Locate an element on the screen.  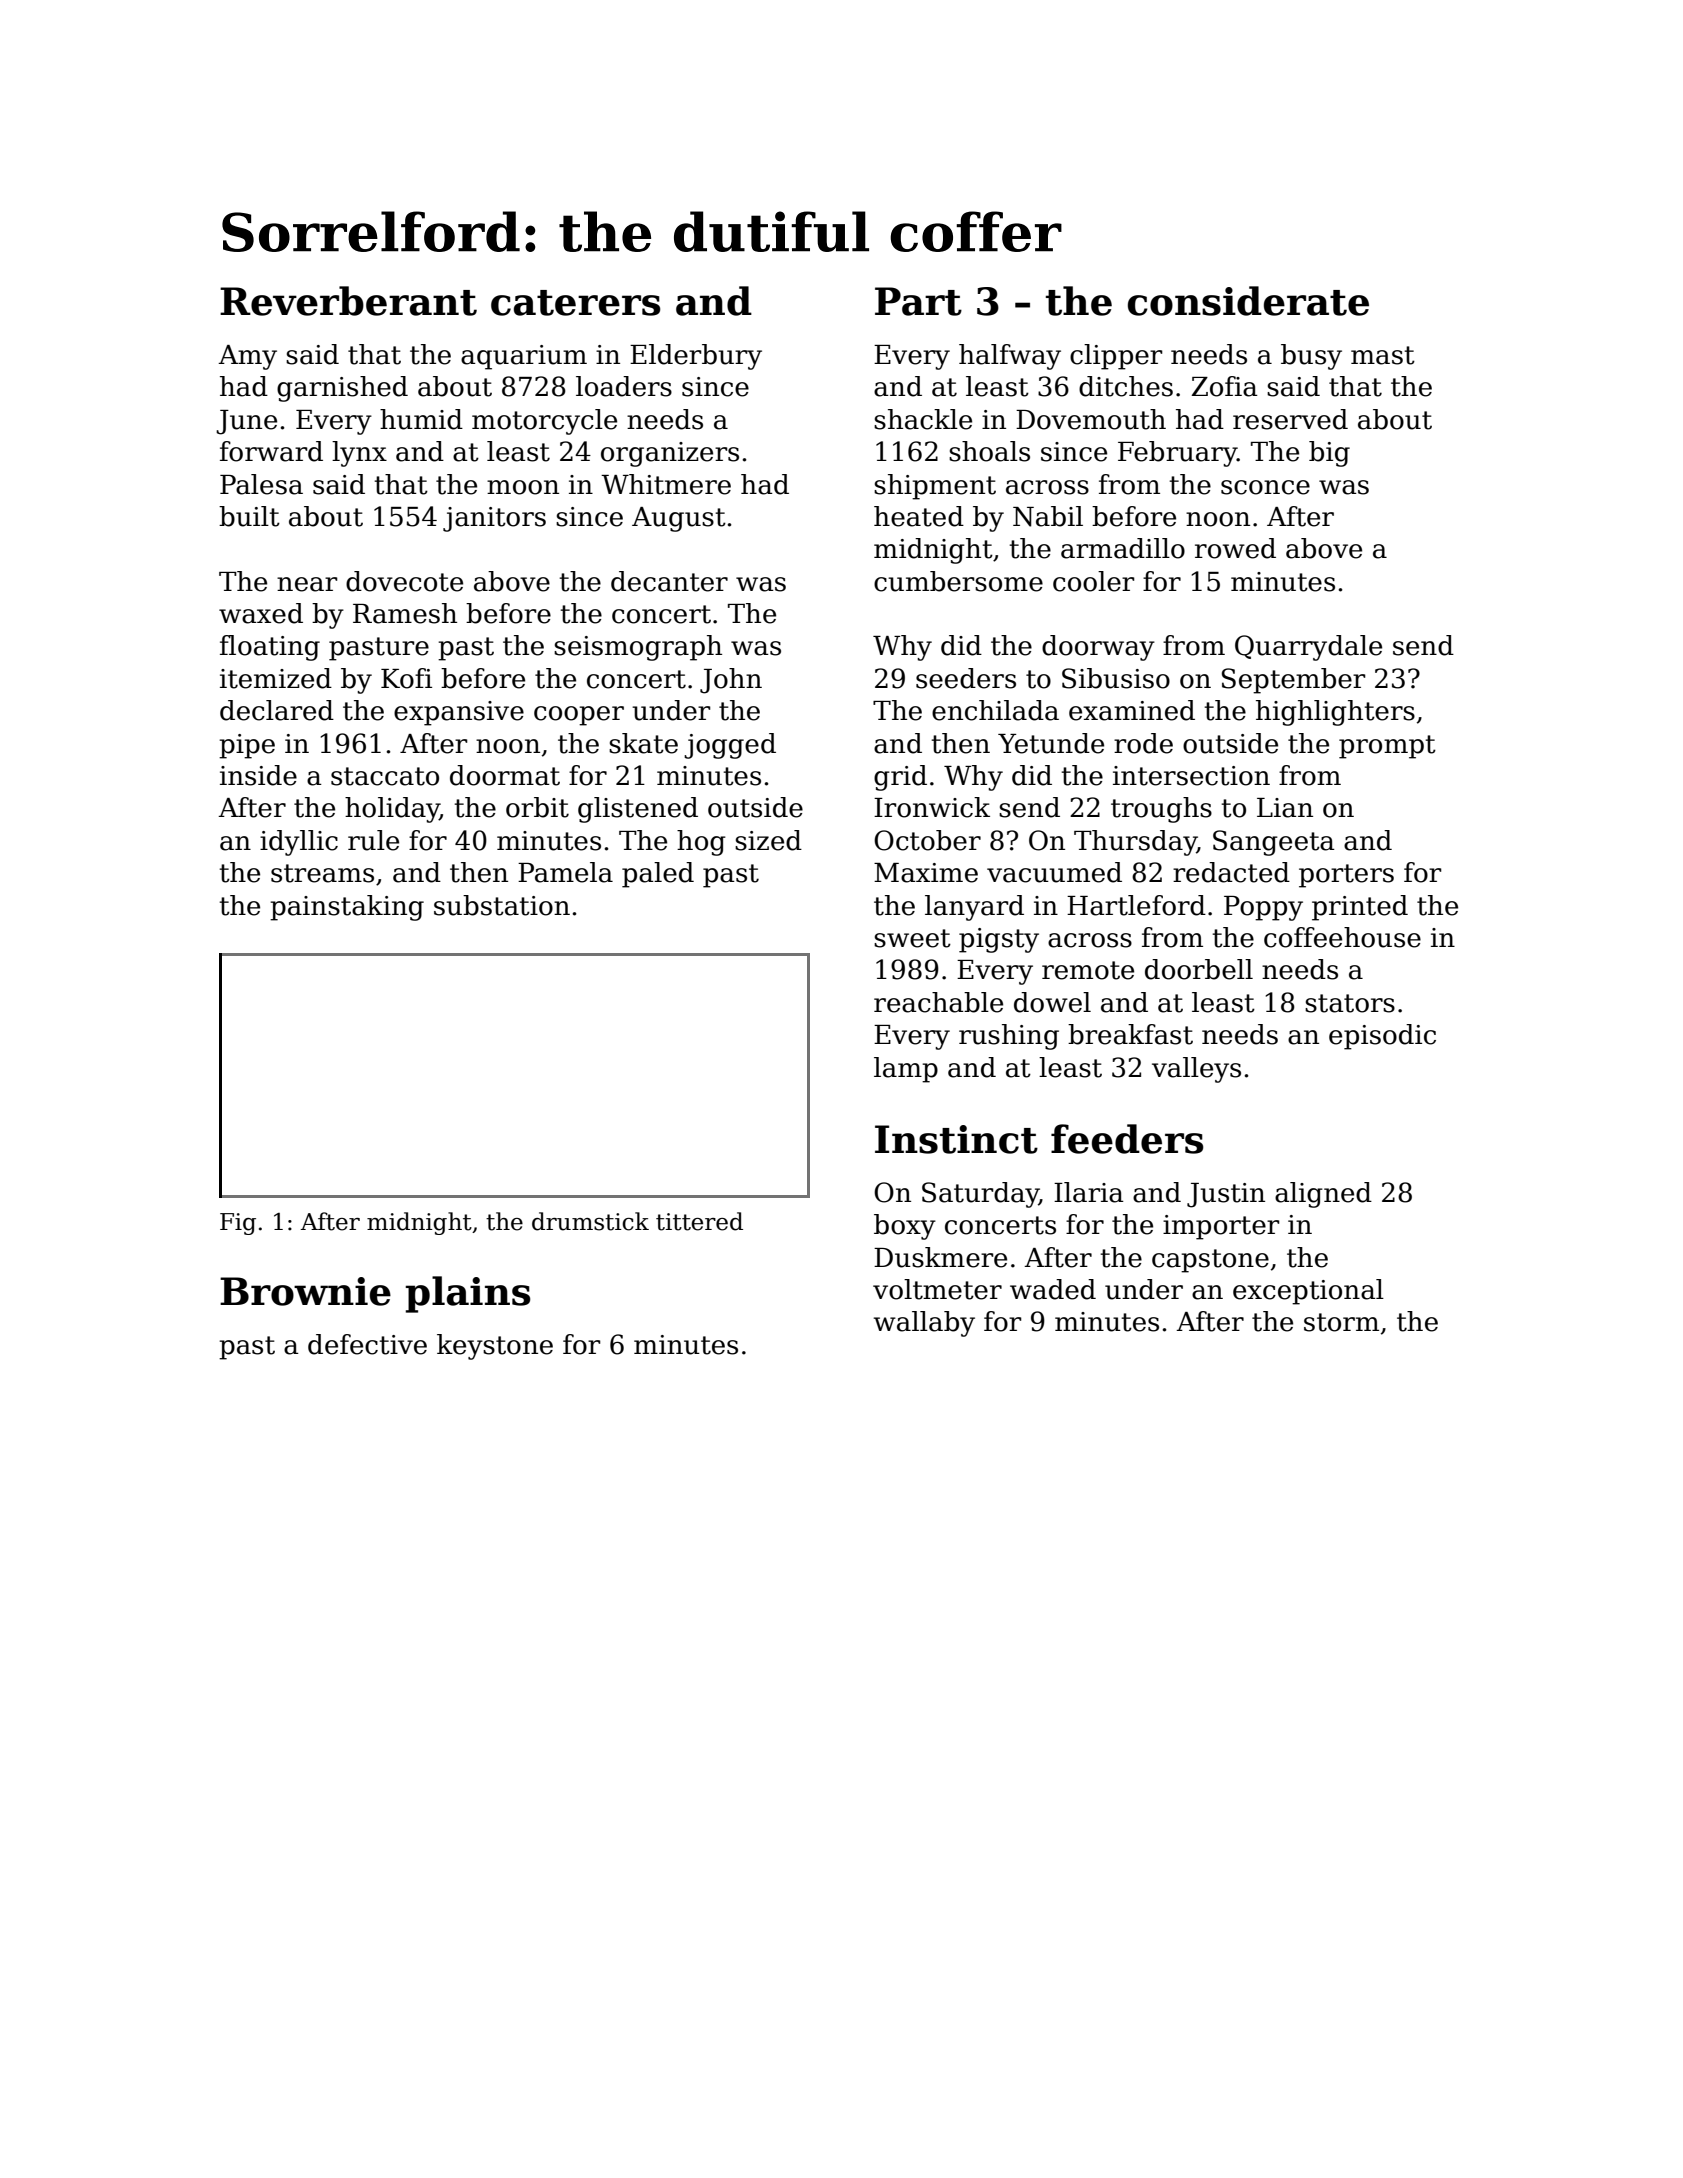
valleys is located at coordinates (1196, 1070).
